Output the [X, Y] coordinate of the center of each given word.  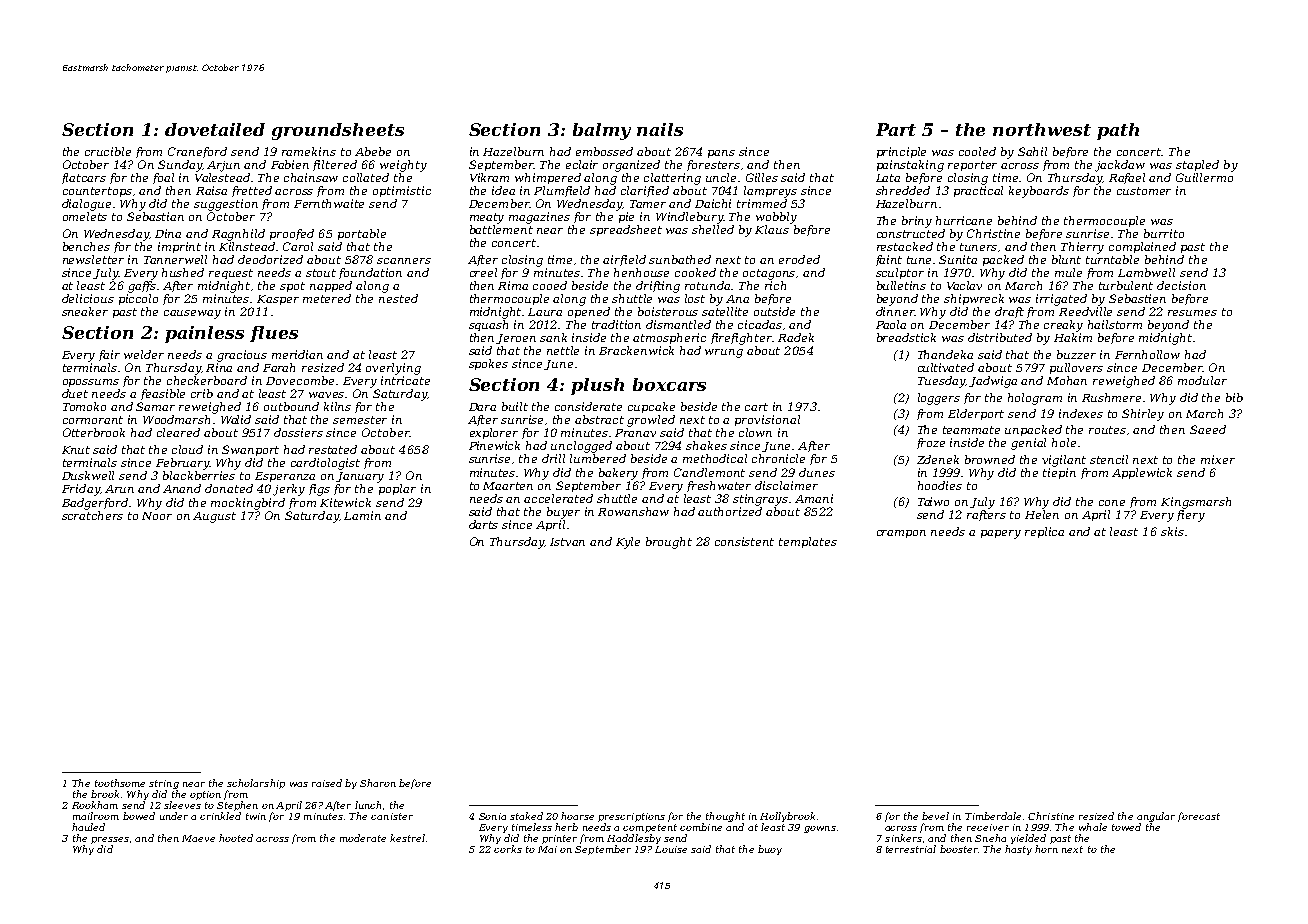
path [1118, 131]
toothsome [120, 783]
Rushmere [1111, 397]
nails [660, 129]
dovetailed [215, 129]
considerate [588, 406]
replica [1044, 532]
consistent [744, 541]
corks [508, 849]
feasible [163, 394]
